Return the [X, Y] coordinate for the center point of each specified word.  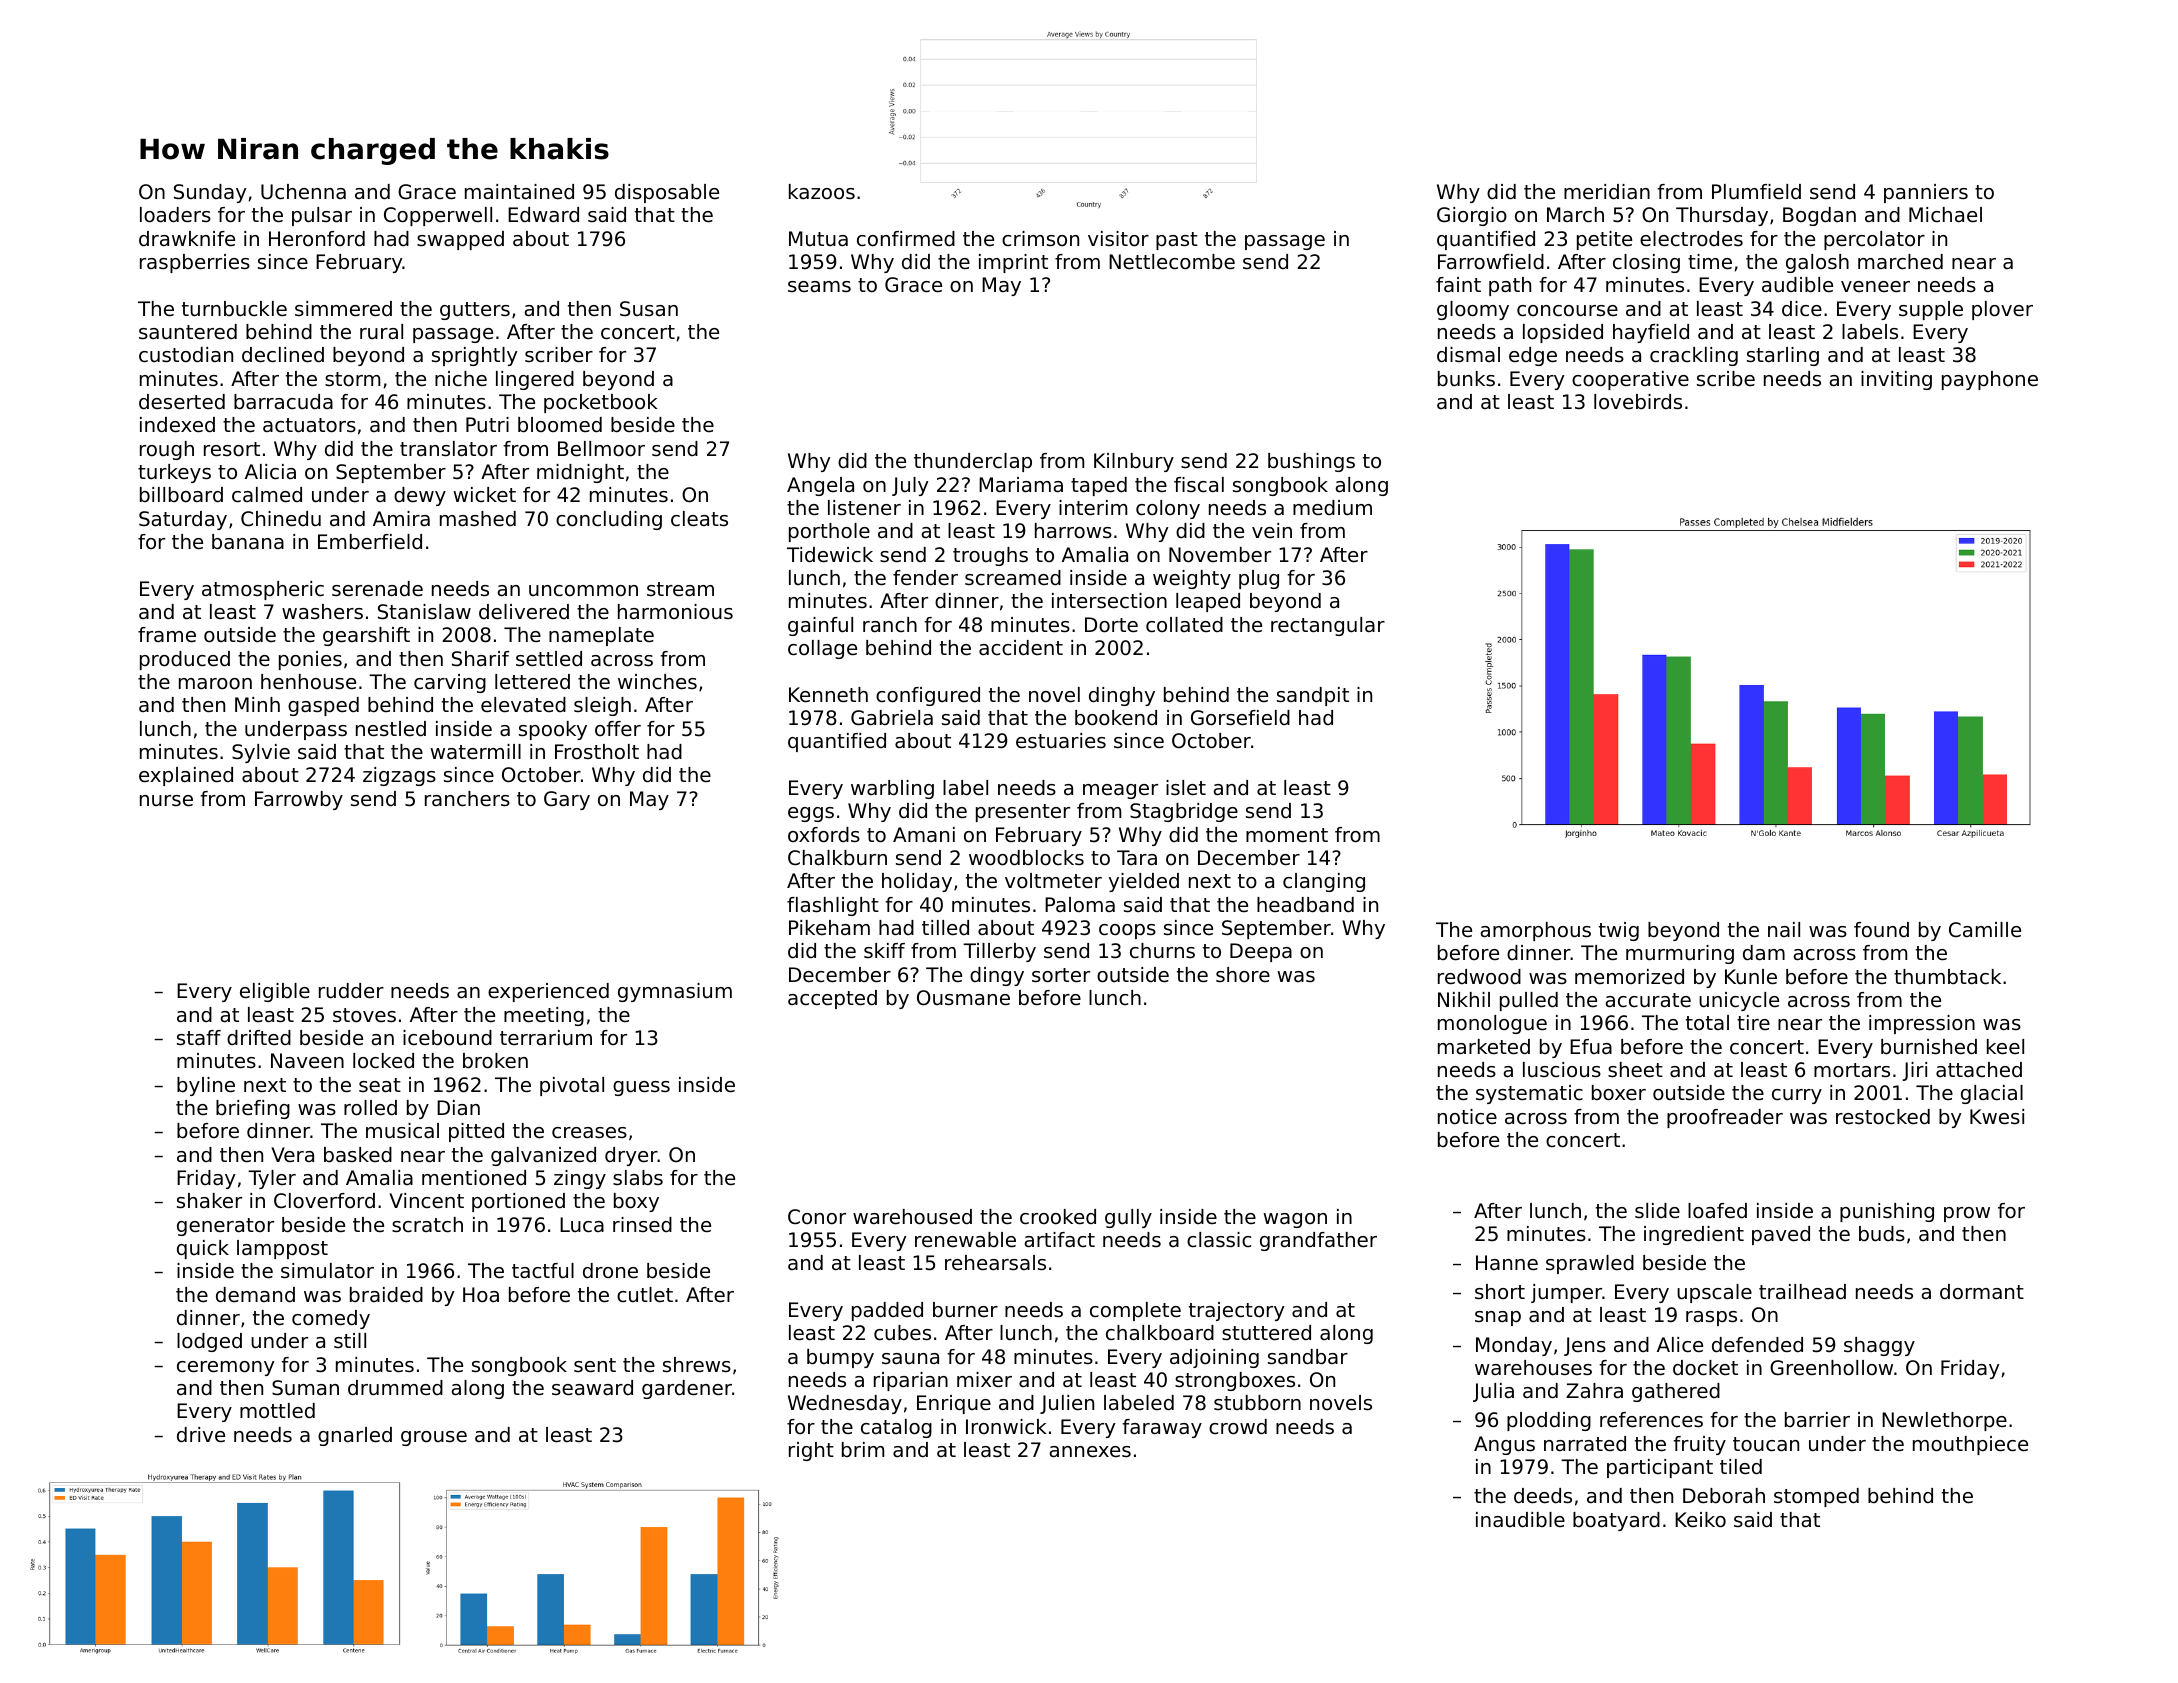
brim [863, 1449]
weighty [1192, 579]
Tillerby [999, 952]
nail [1784, 929]
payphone [1990, 380]
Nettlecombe [1172, 262]
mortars [1852, 1070]
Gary [567, 800]
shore [1243, 975]
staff [199, 1038]
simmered [343, 309]
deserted [182, 402]
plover [2002, 310]
